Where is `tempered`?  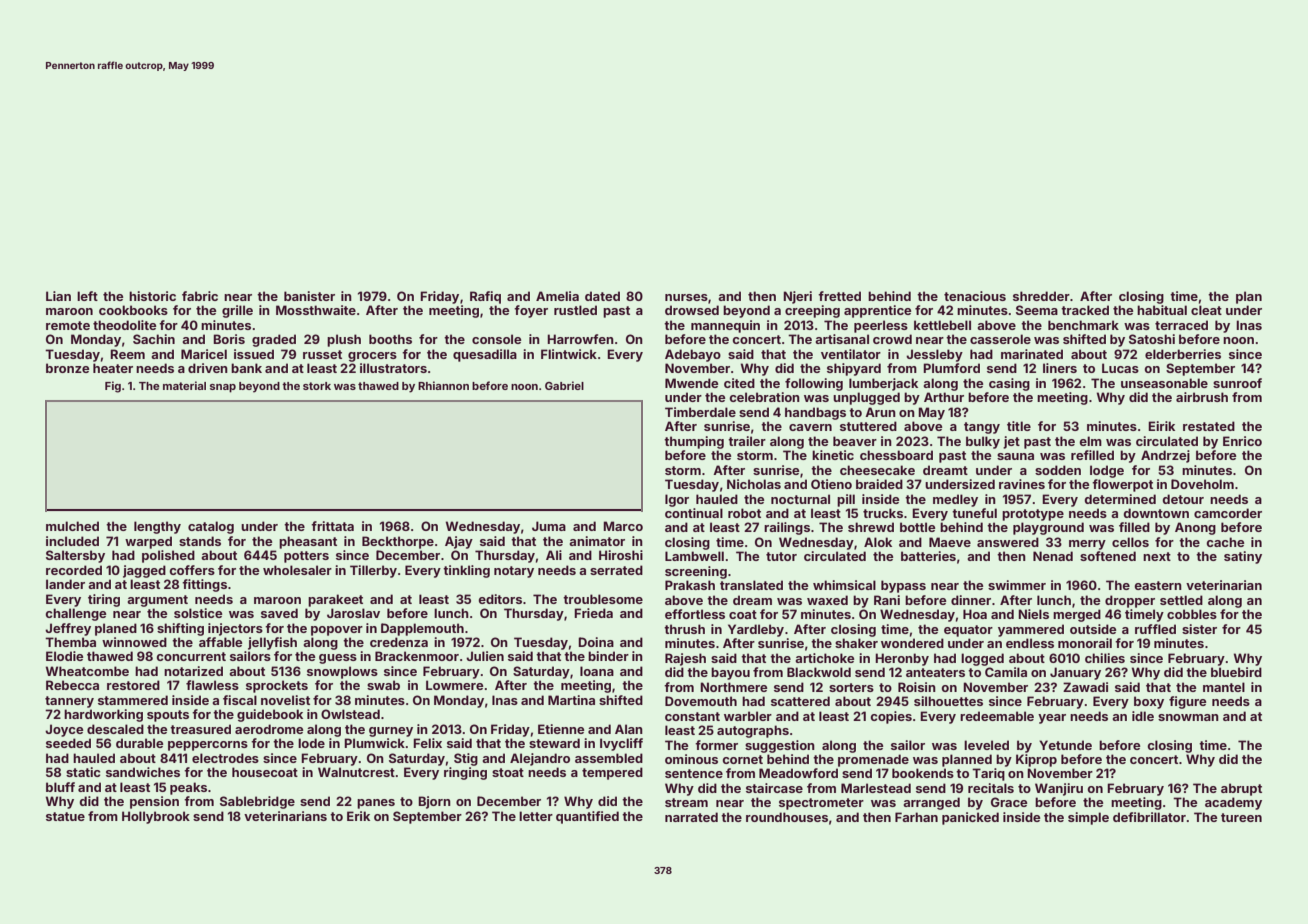
tempered is located at coordinates (612, 773).
